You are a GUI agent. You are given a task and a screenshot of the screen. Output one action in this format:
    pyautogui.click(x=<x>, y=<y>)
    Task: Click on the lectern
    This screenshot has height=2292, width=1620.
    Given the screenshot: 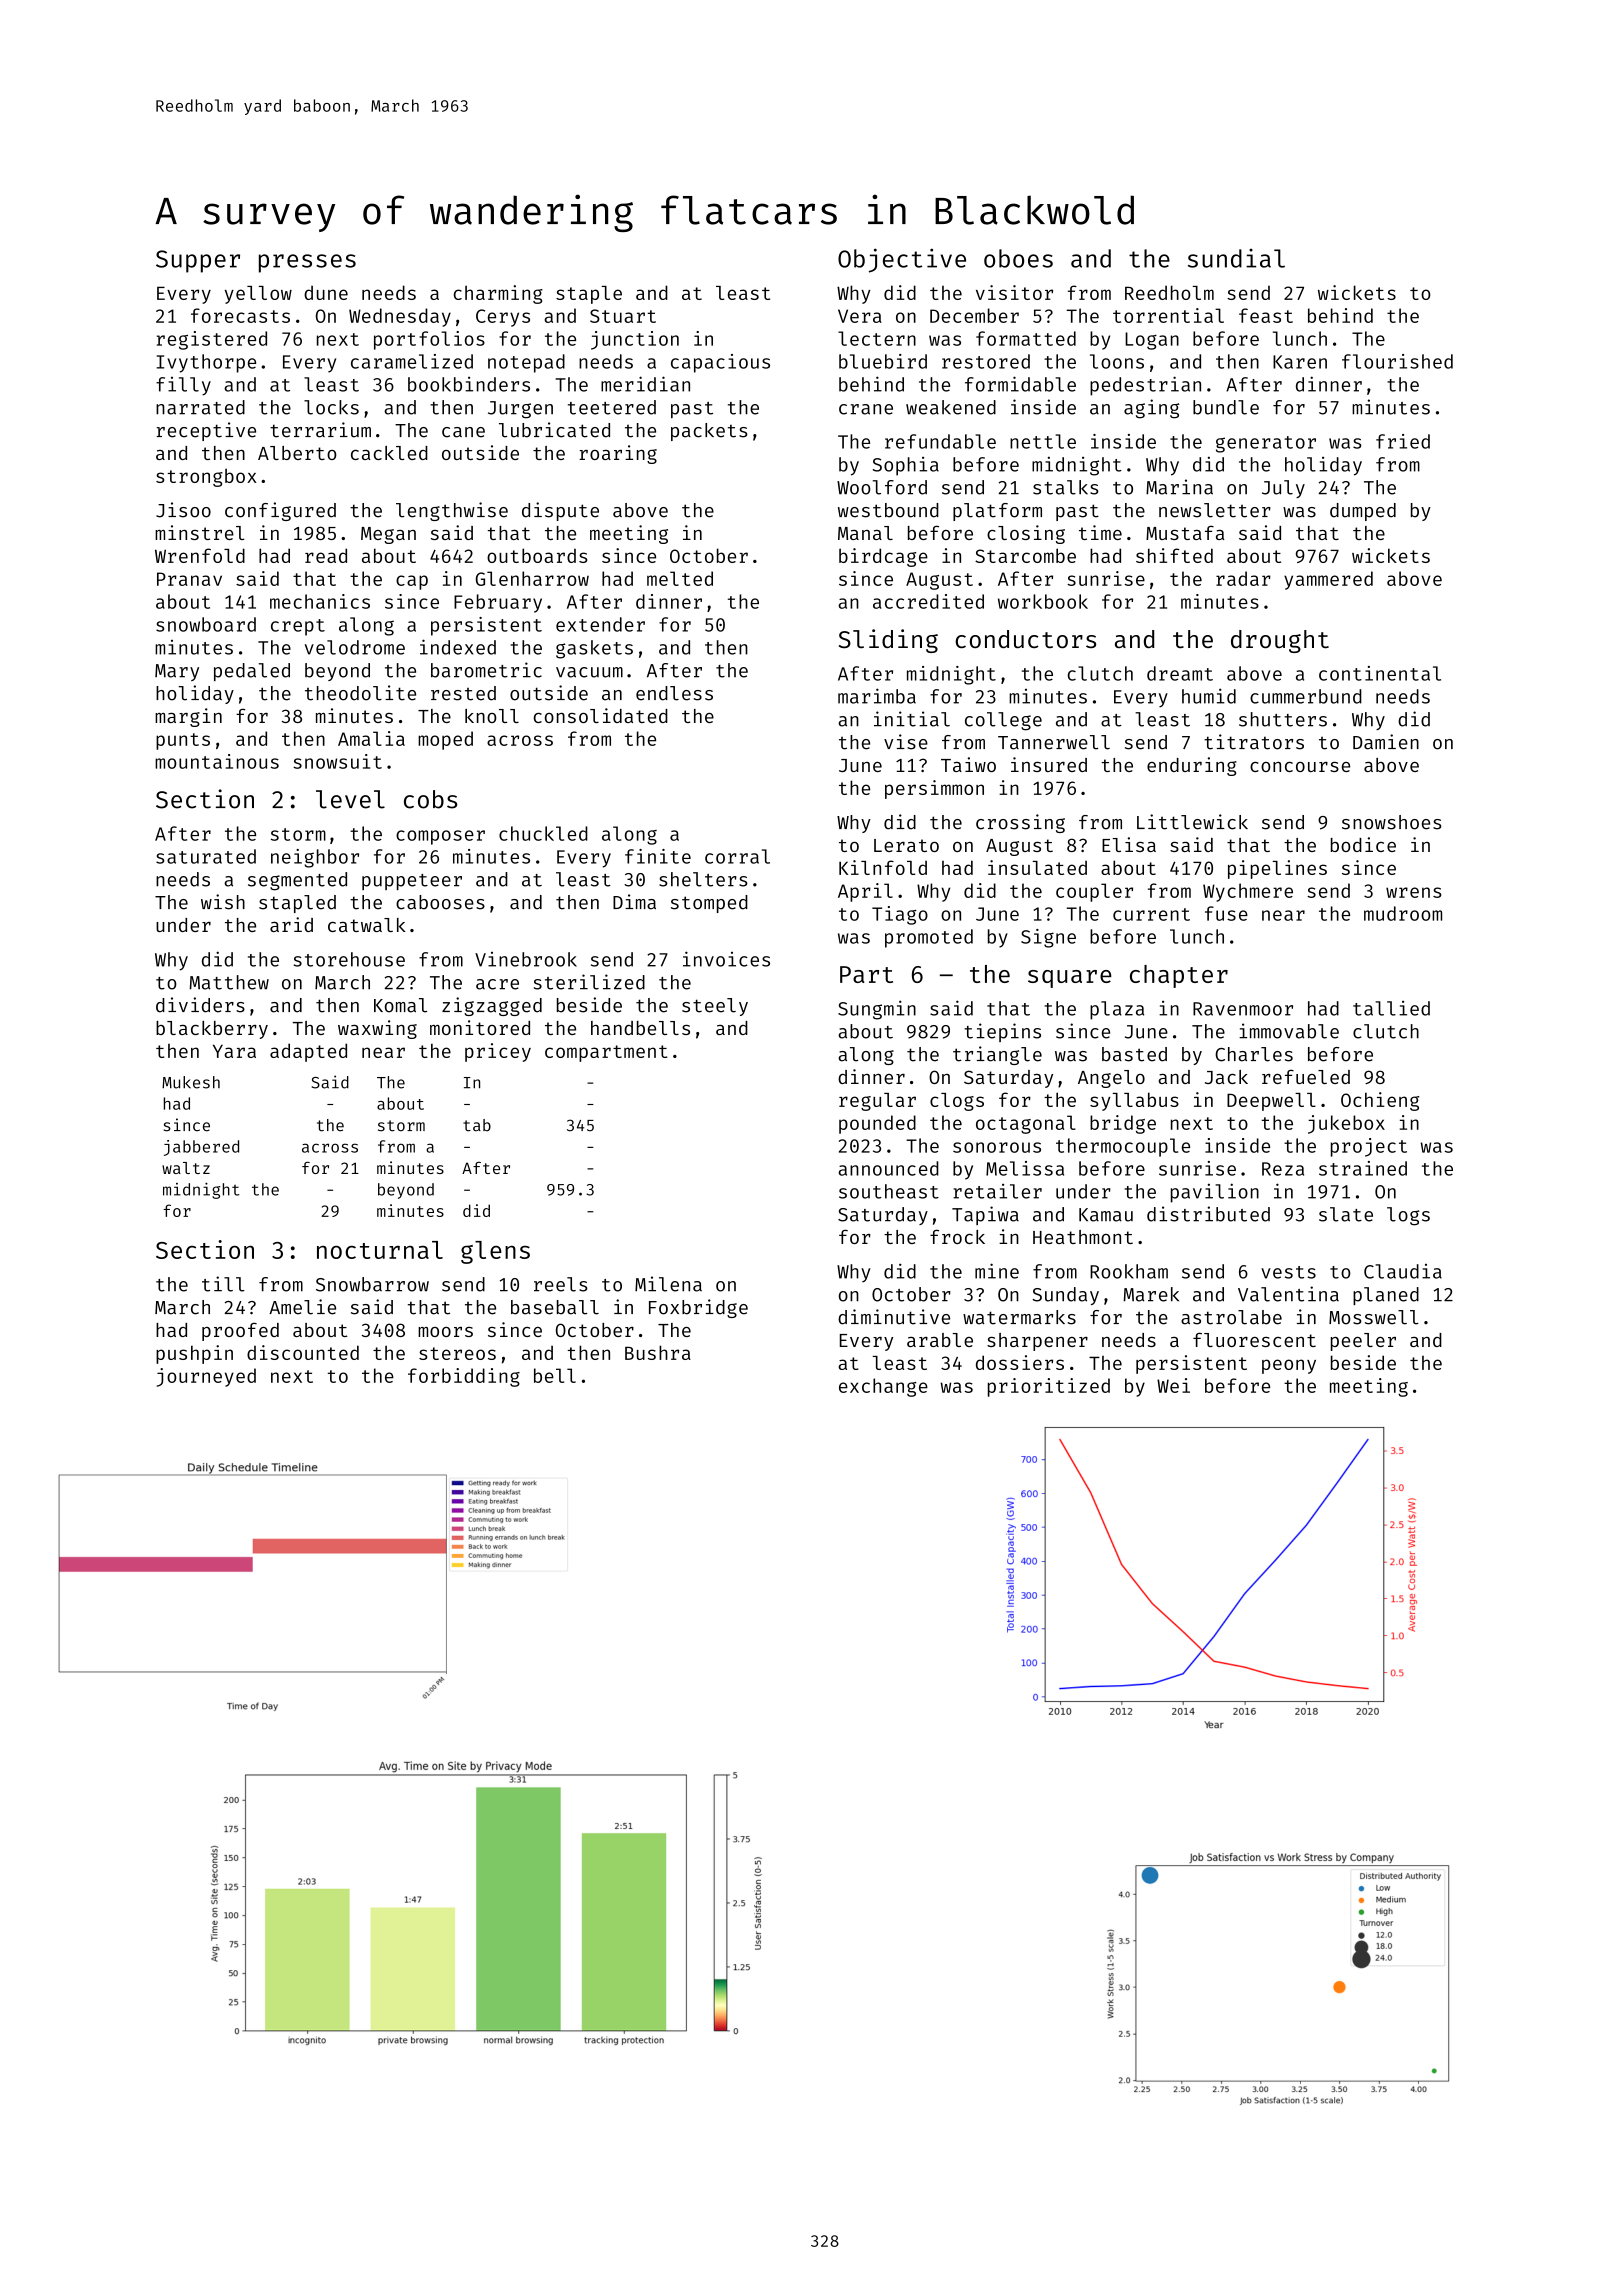 What is the action you would take?
    pyautogui.click(x=877, y=338)
